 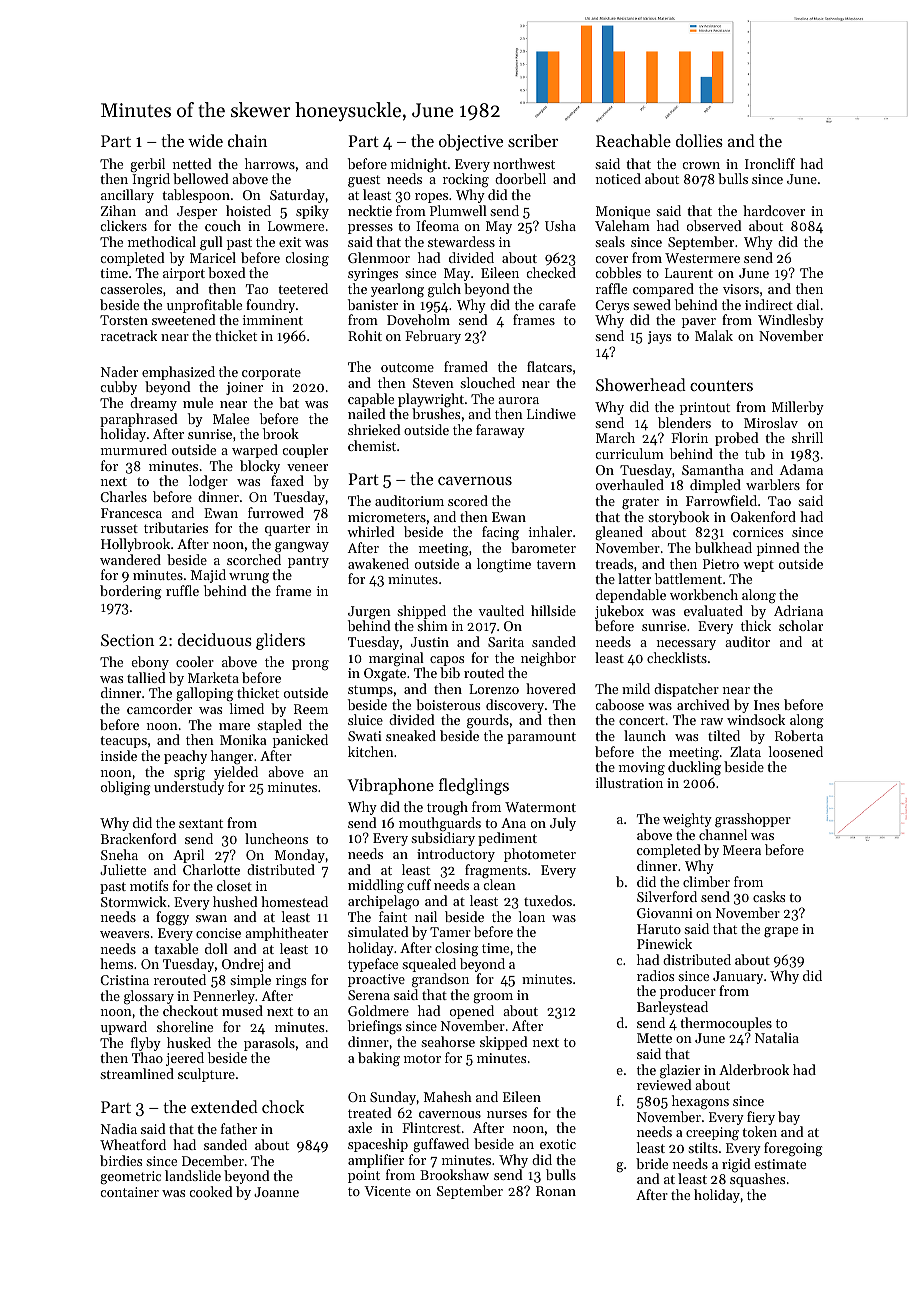 What do you see at coordinates (618, 178) in the screenshot?
I see `noticed` at bounding box center [618, 178].
